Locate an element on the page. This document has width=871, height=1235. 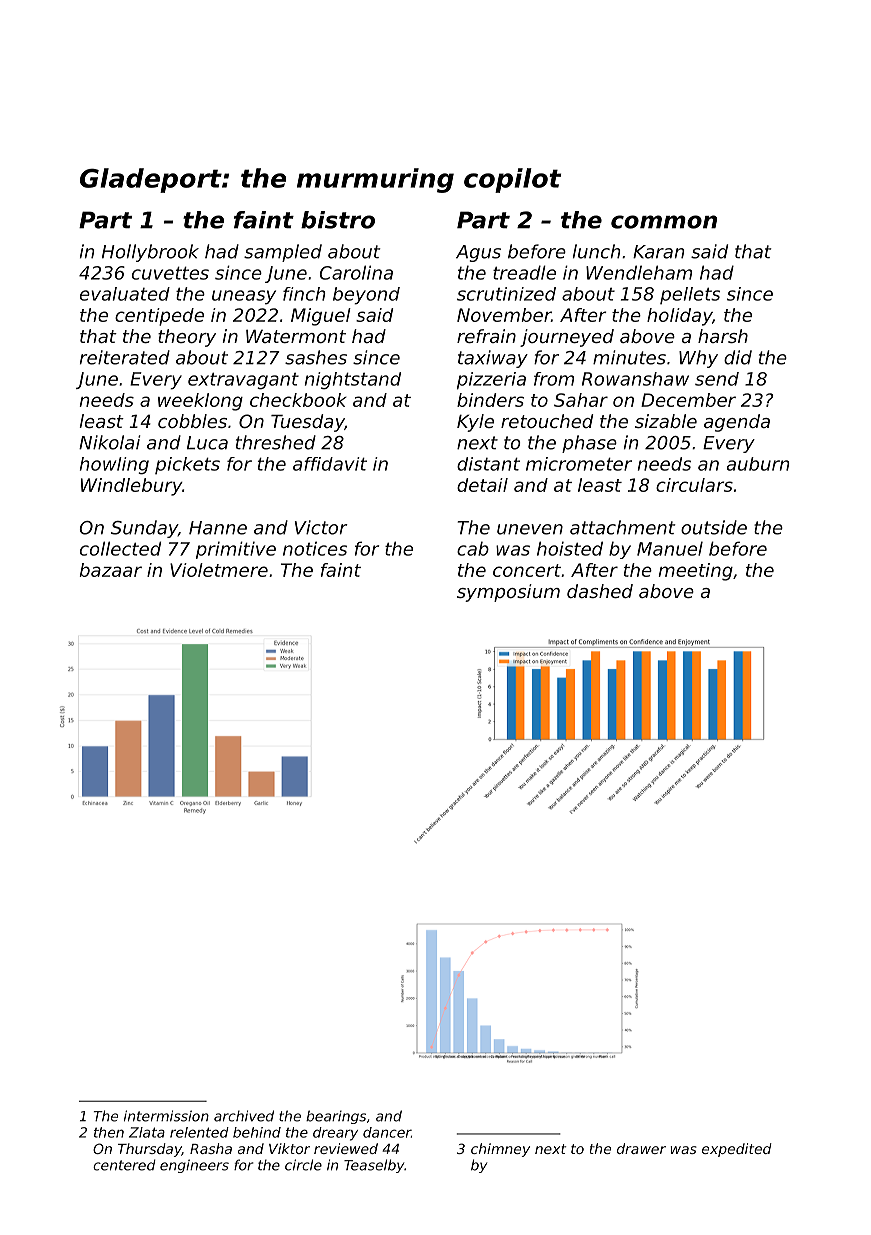
Victor is located at coordinates (321, 527).
